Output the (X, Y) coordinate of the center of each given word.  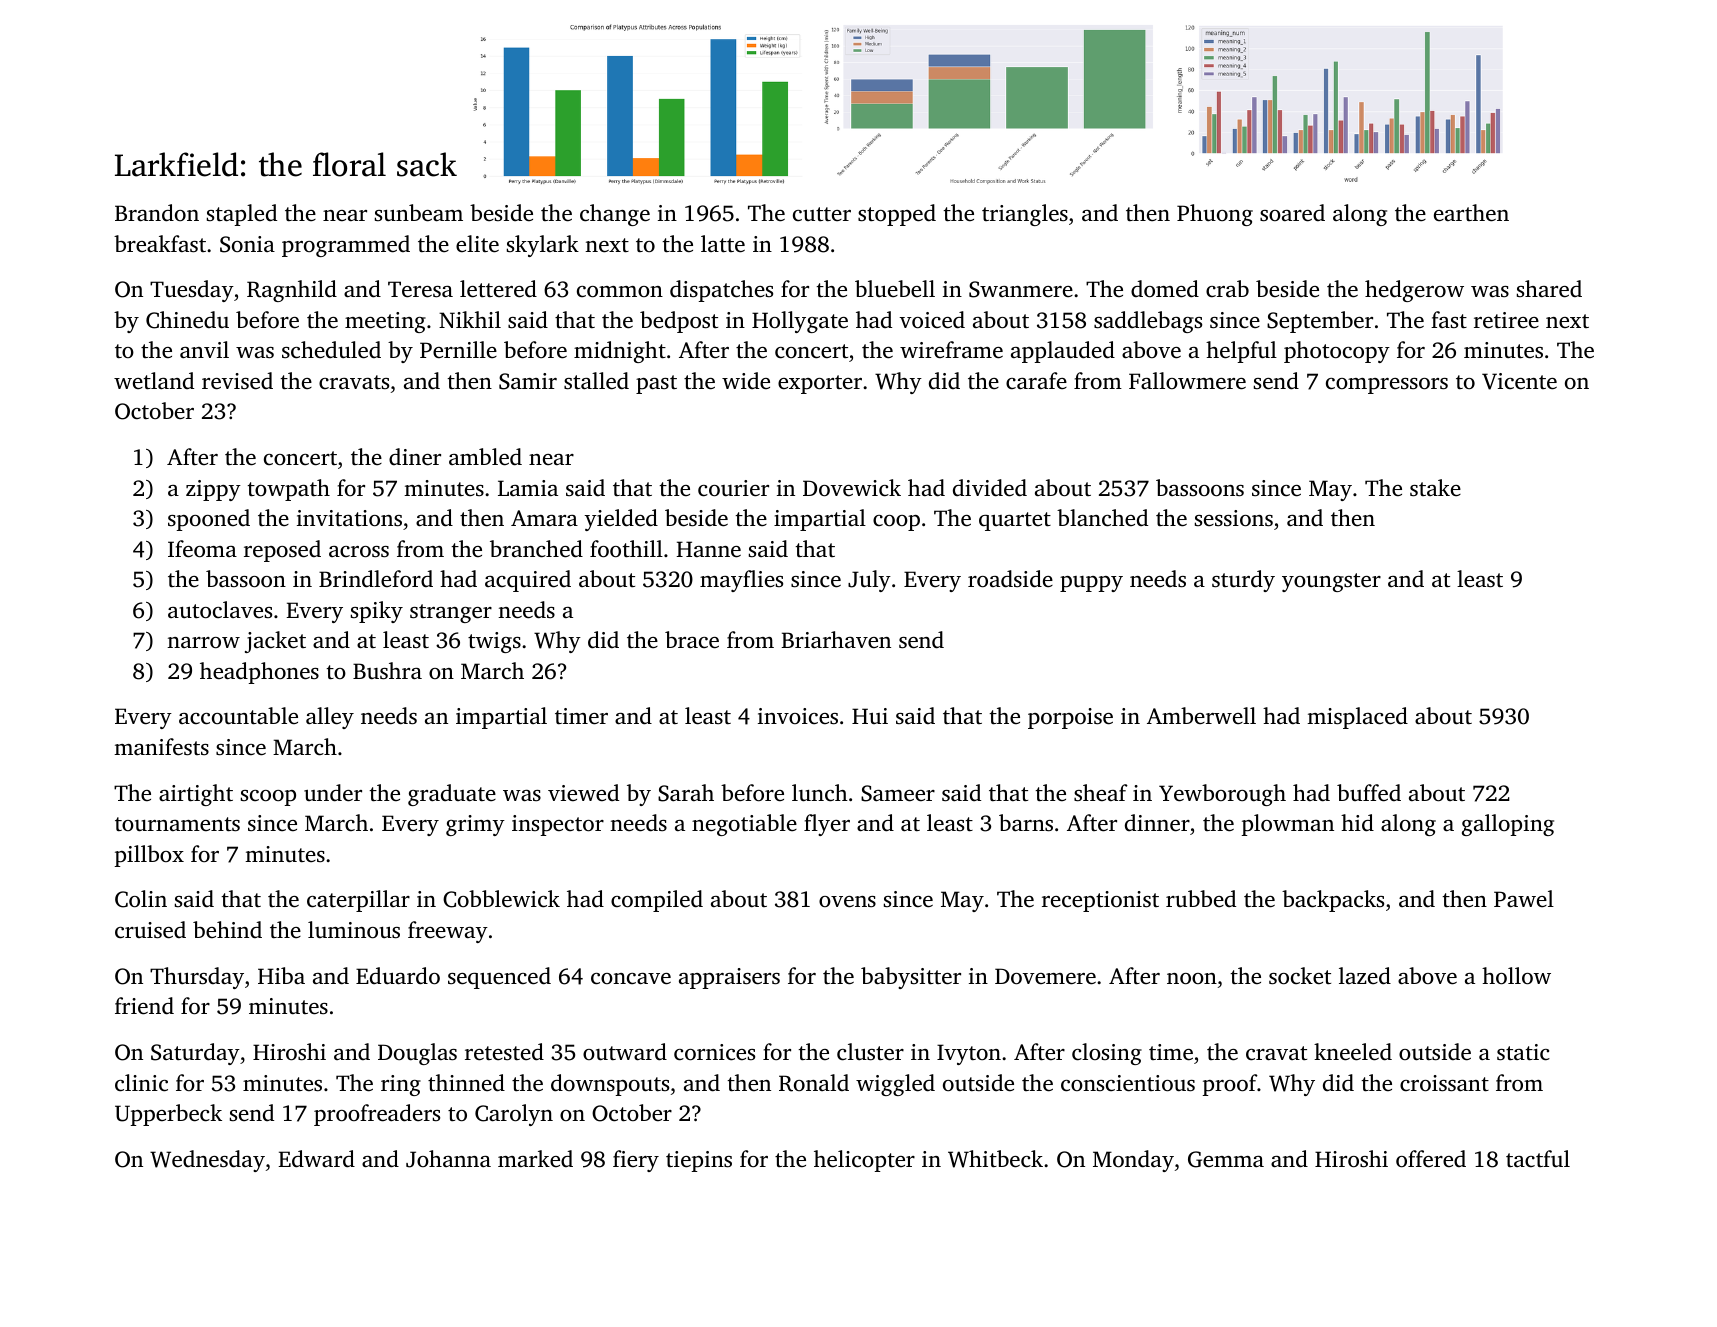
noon (1192, 978)
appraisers (729, 978)
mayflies (741, 581)
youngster (1331, 582)
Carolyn (514, 1115)
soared (1292, 213)
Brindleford (376, 579)
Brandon (157, 213)
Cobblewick (501, 899)
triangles (1025, 215)
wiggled (895, 1085)
